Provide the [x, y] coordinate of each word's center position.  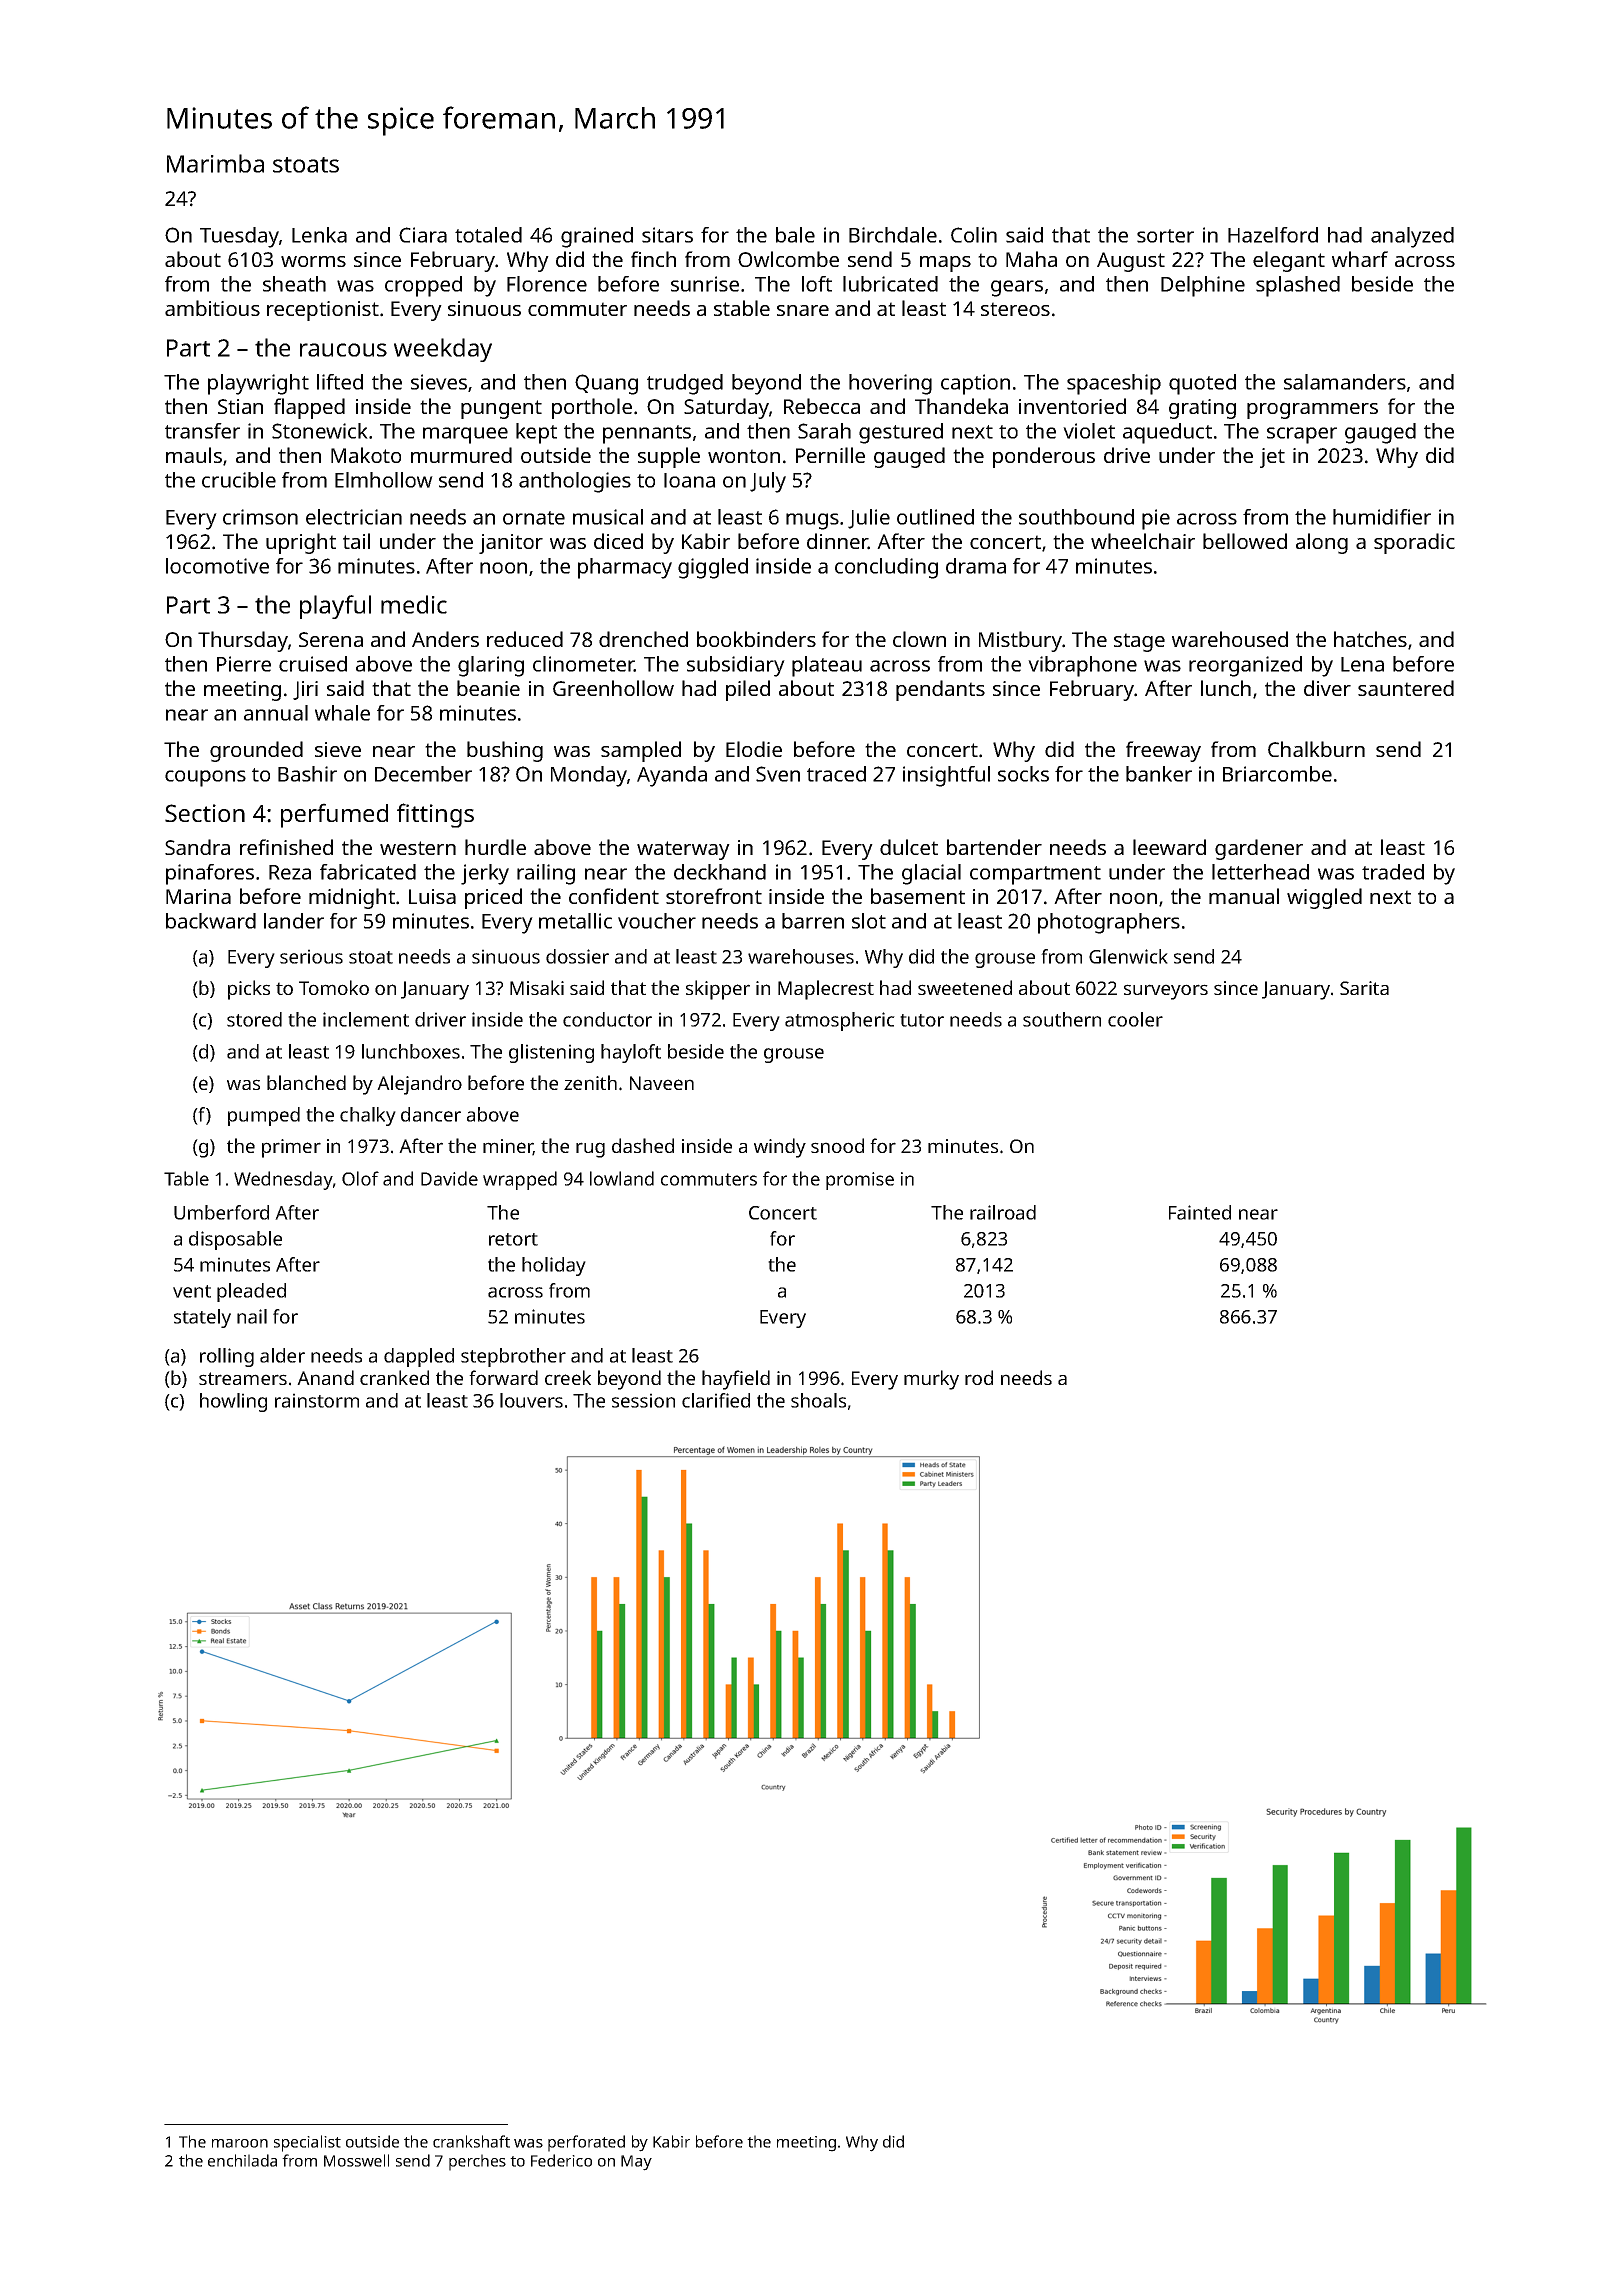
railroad [1003, 1212]
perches [477, 2162]
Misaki [537, 987]
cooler [1135, 1019]
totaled [488, 235]
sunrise [705, 284]
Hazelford [1273, 235]
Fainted [1200, 1212]
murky [931, 1380]
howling [233, 1402]
